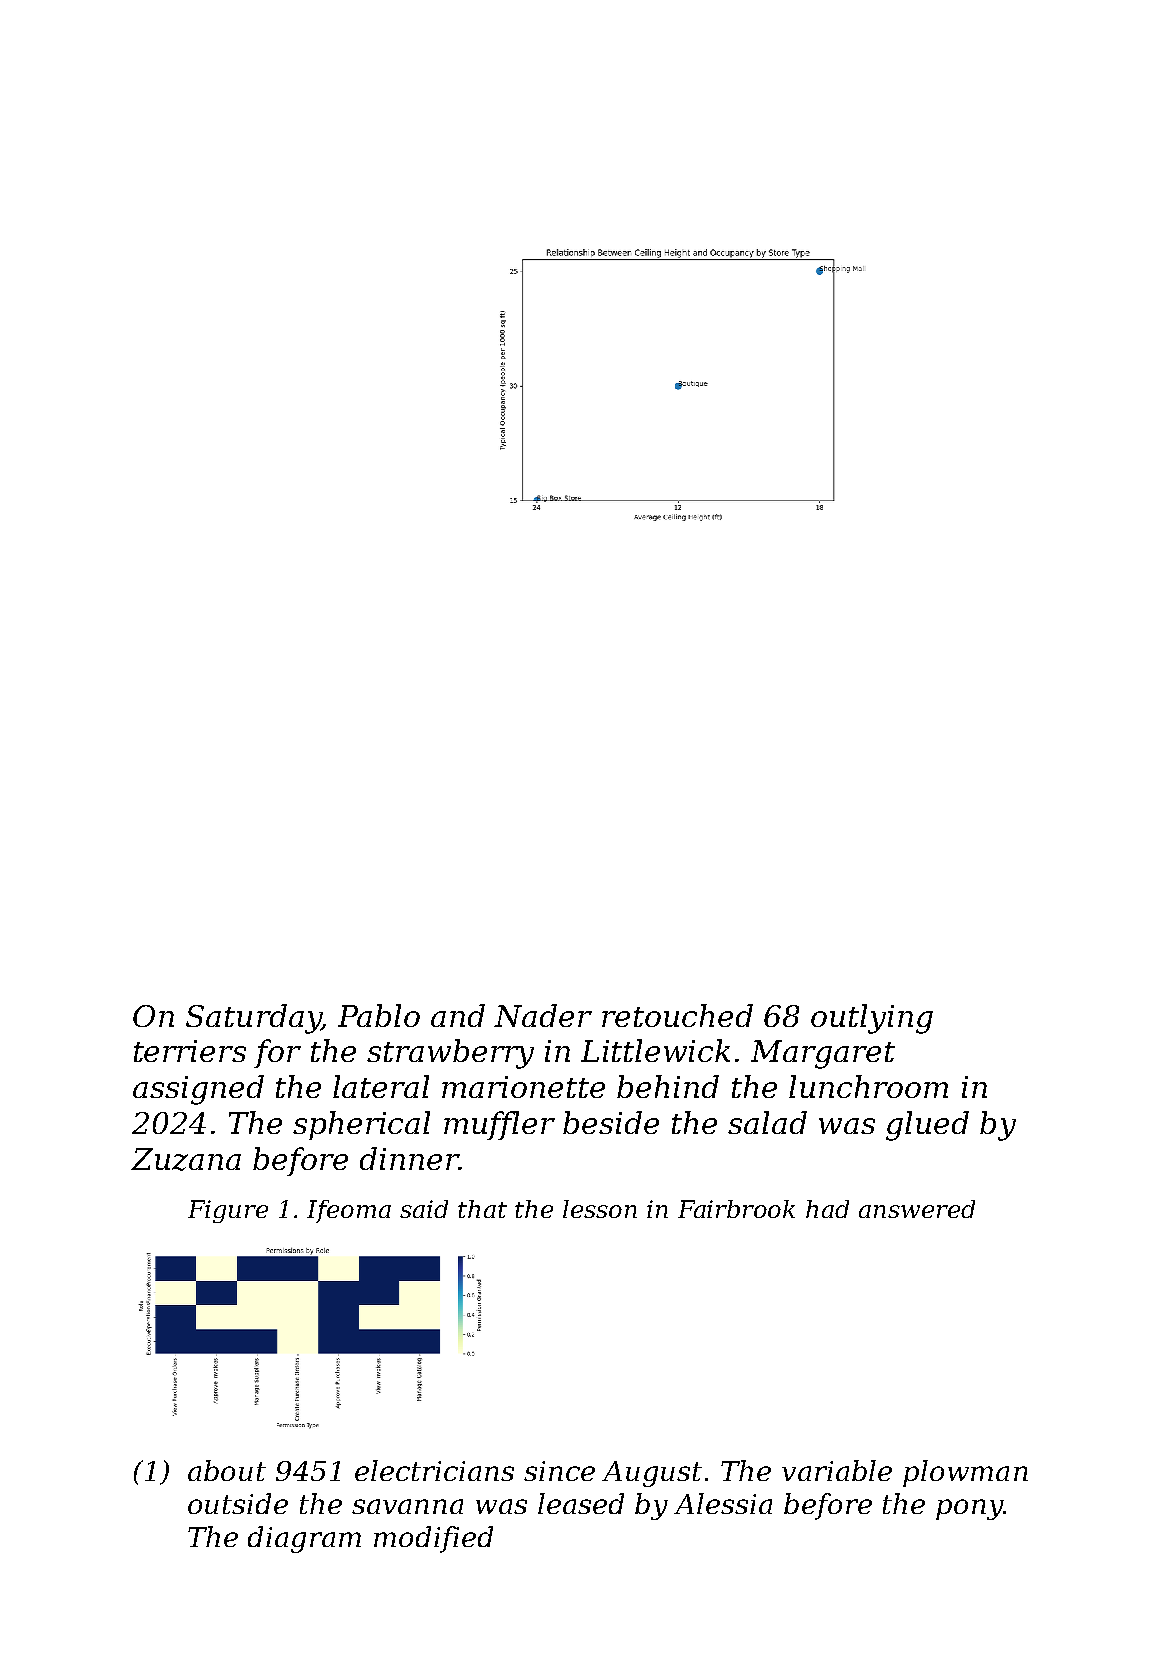 The height and width of the page is (1654, 1165). What do you see at coordinates (969, 1509) in the page?
I see `pony` at bounding box center [969, 1509].
